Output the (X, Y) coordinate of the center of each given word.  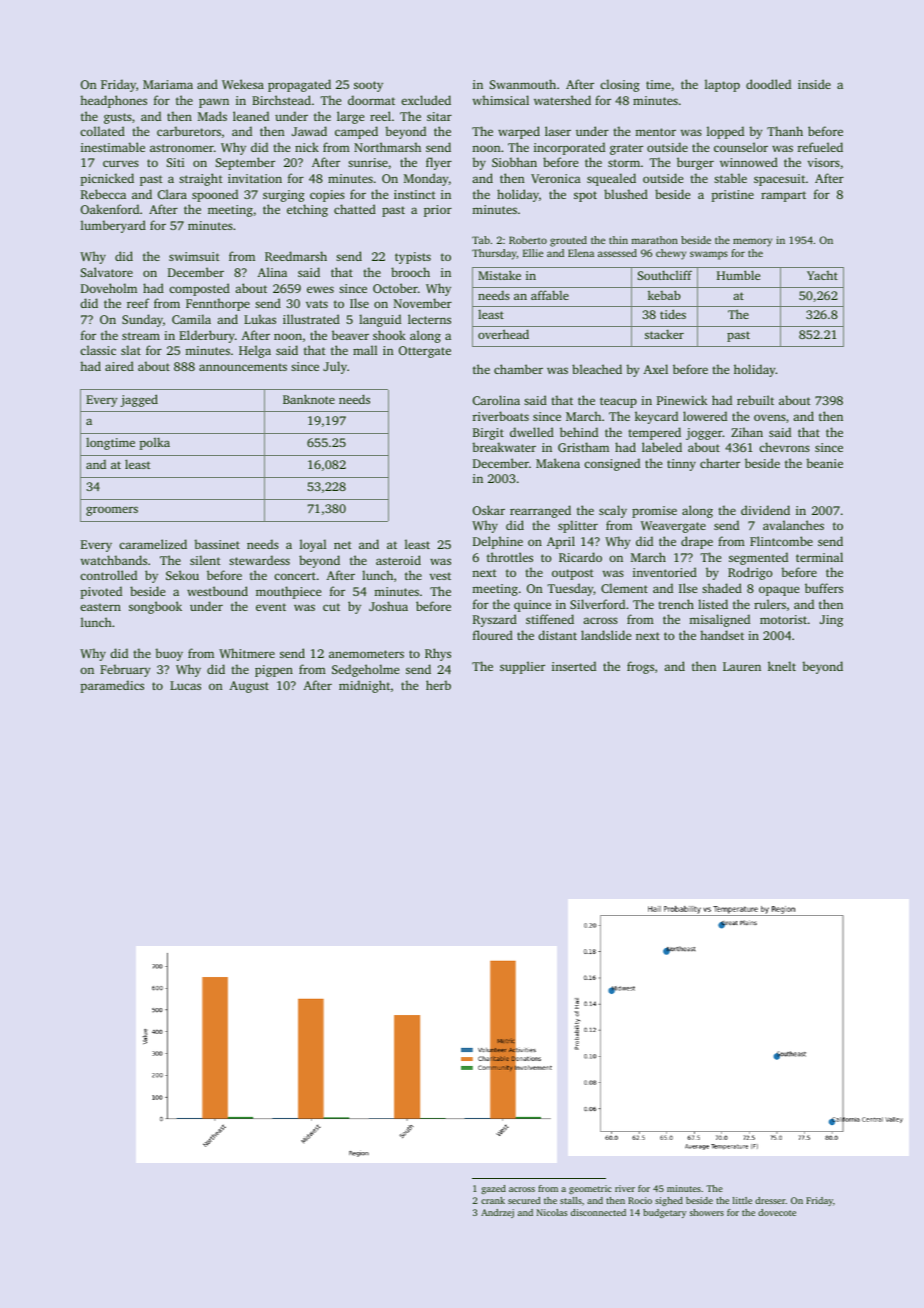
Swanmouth (523, 84)
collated (102, 131)
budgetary (664, 1213)
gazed (493, 1189)
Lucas (185, 685)
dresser (770, 1200)
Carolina (496, 400)
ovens (770, 417)
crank (493, 1200)
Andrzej (497, 1213)
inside (814, 84)
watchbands (114, 560)
